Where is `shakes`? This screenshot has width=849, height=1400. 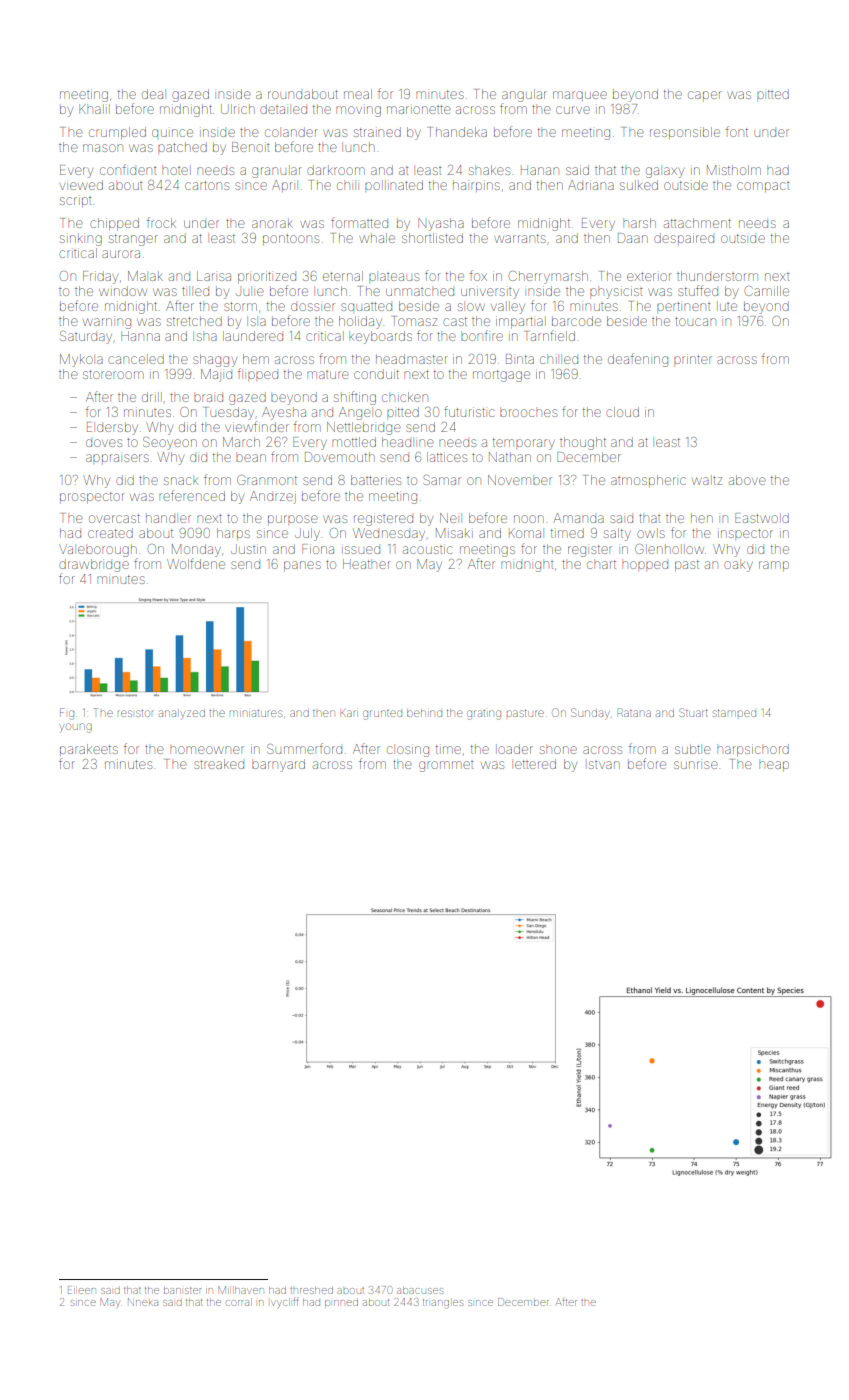
shakes is located at coordinates (489, 170).
